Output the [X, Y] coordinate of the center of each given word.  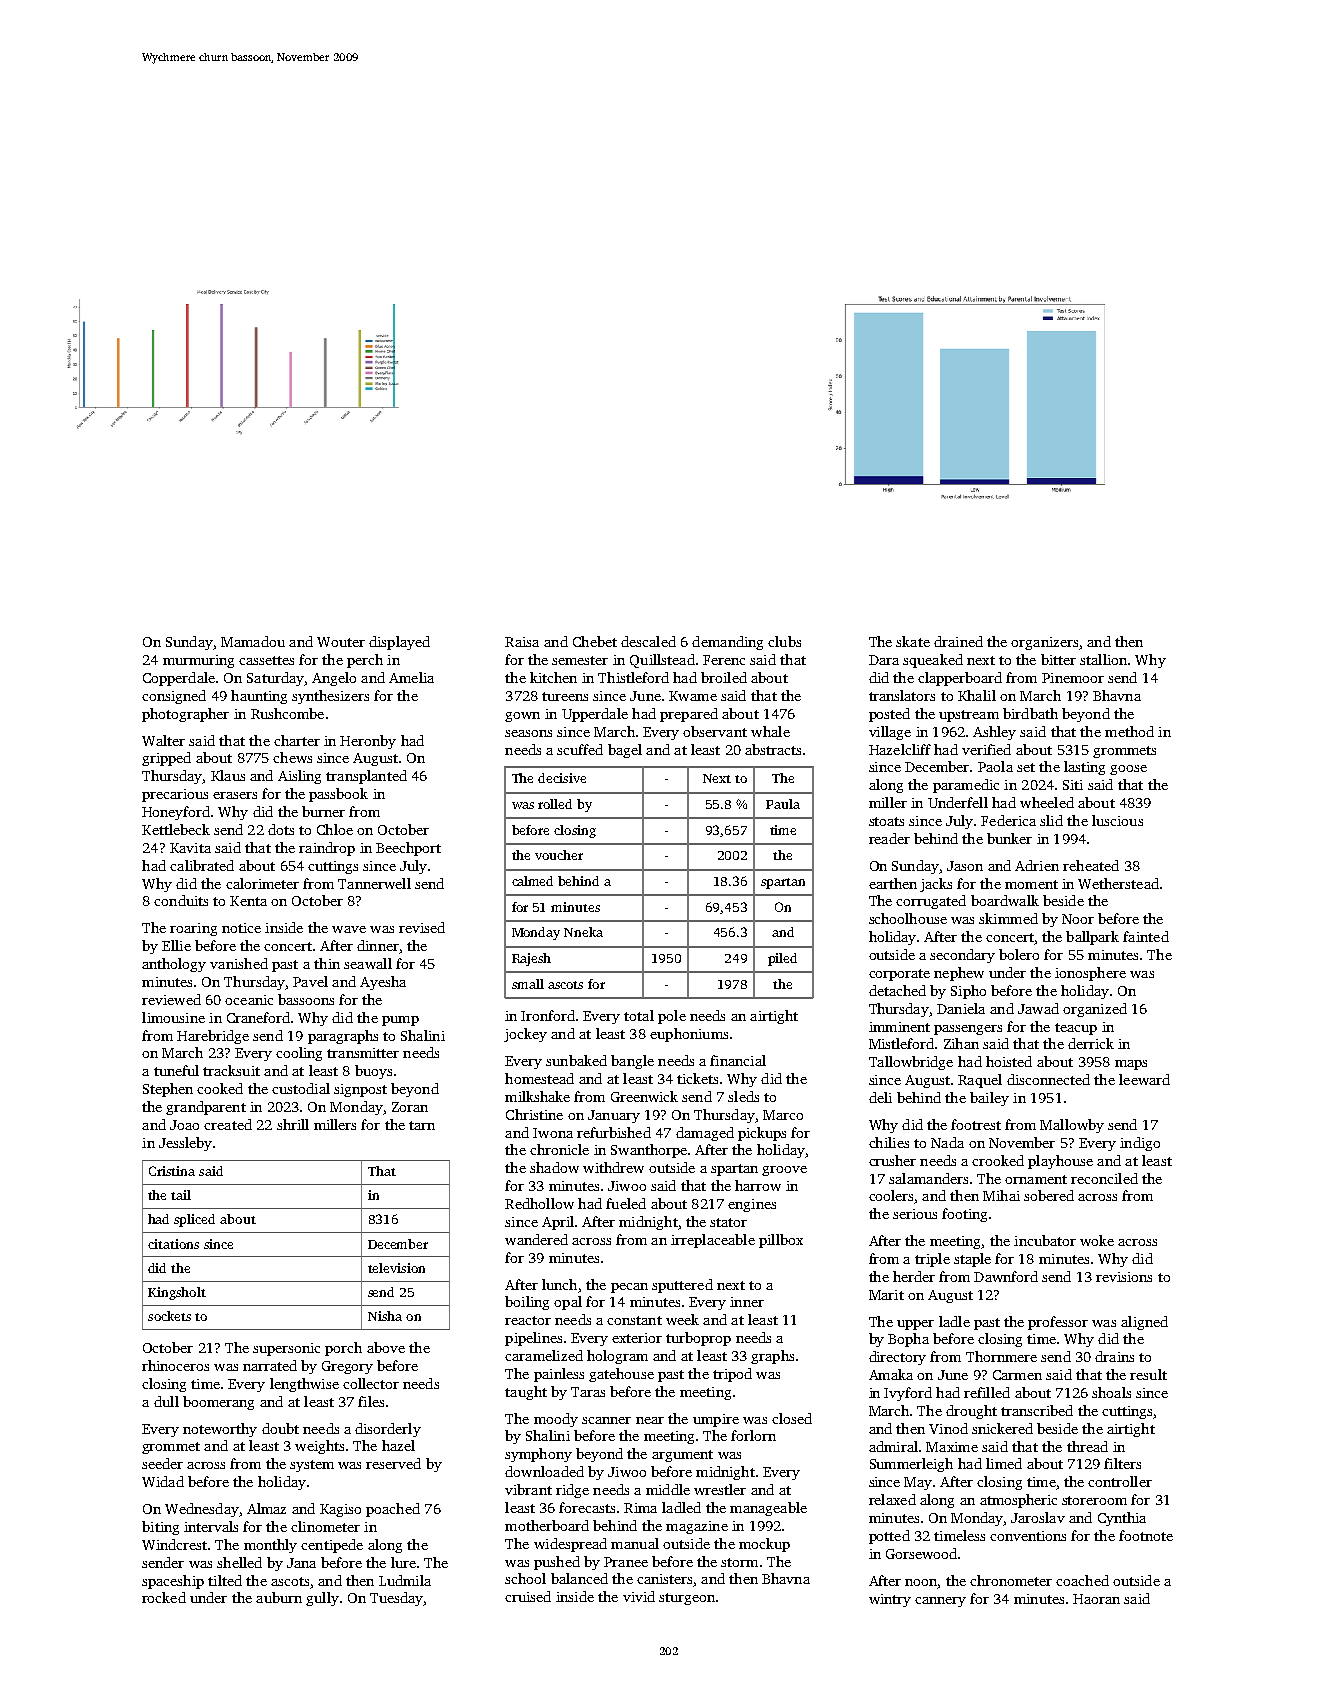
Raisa [522, 642]
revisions [1124, 1277]
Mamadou [253, 641]
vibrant [528, 1489]
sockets [169, 1316]
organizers [1044, 643]
